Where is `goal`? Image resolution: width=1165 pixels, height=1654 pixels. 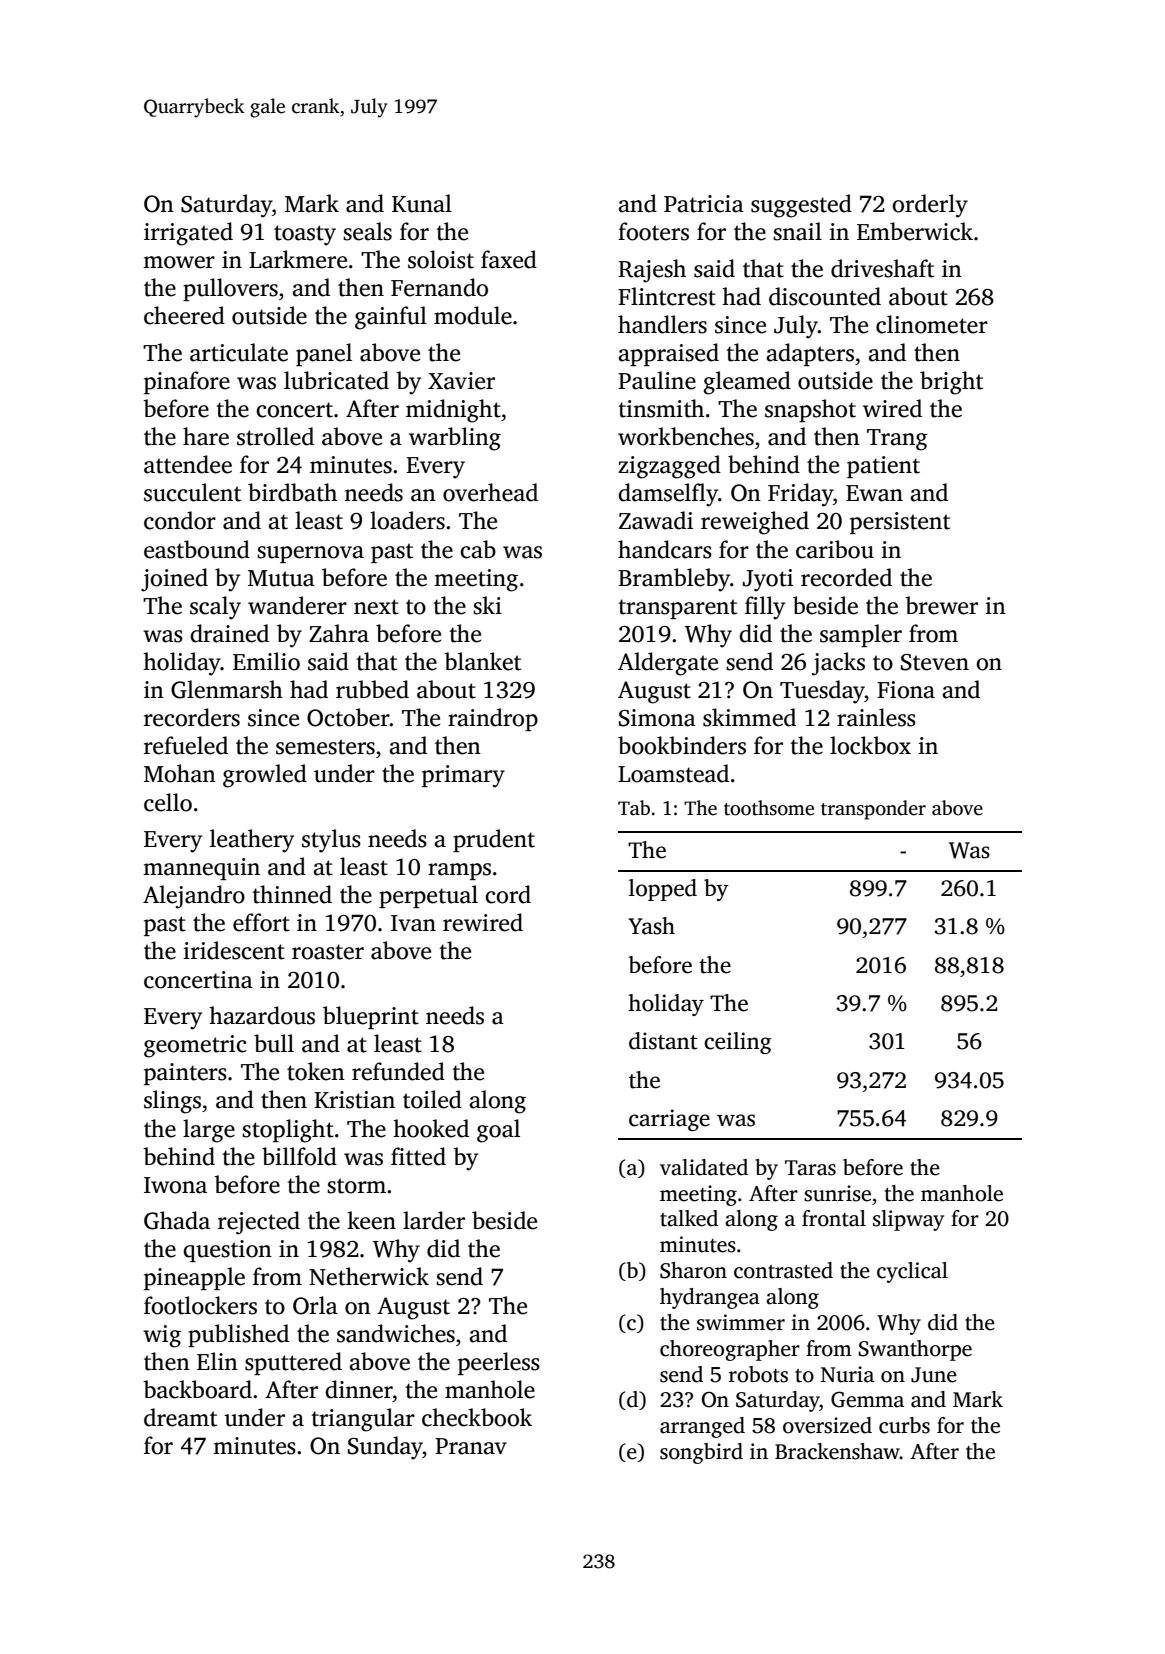
goal is located at coordinates (498, 1131).
